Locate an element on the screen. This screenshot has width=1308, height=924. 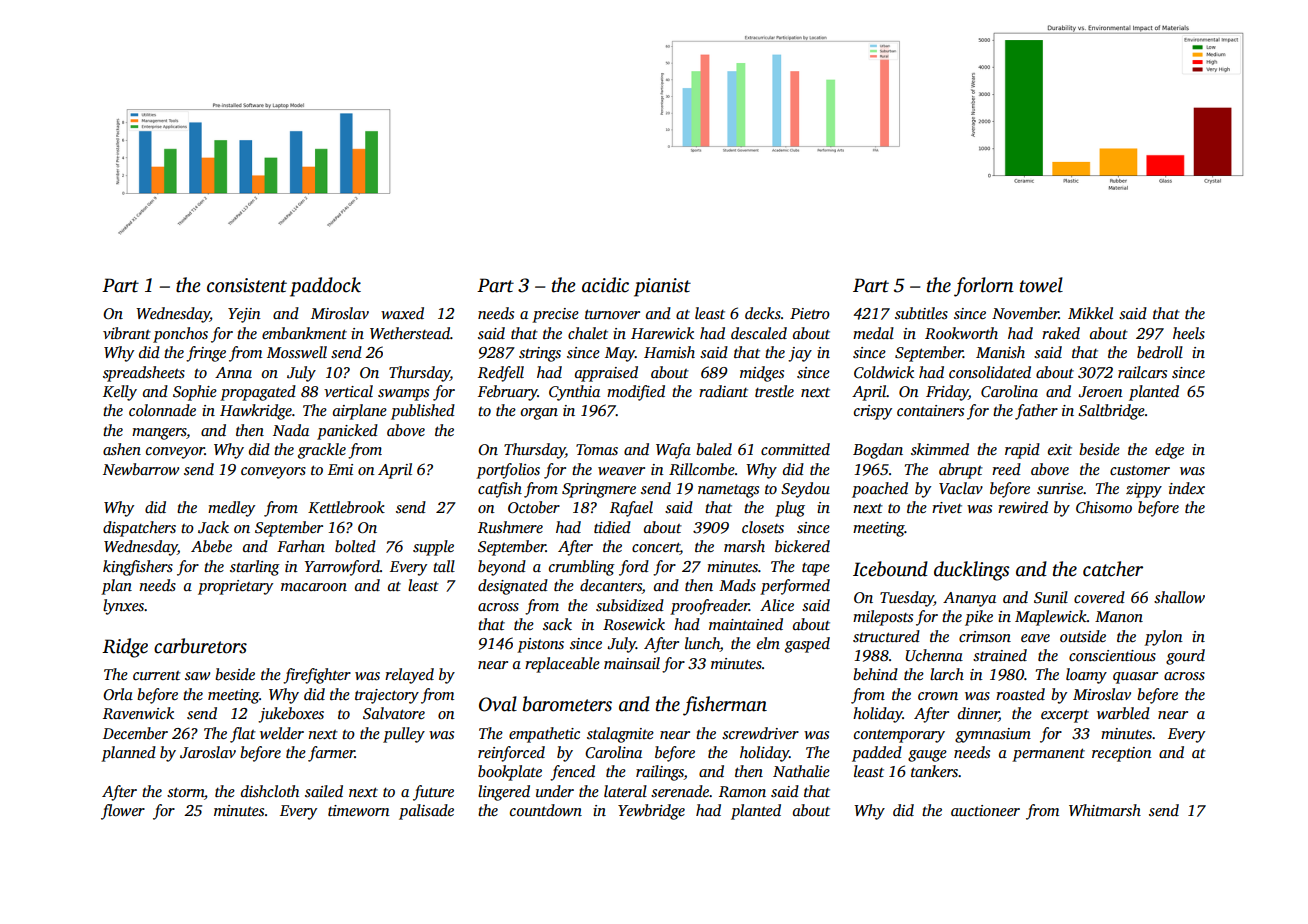
stalagmite is located at coordinates (620, 735).
